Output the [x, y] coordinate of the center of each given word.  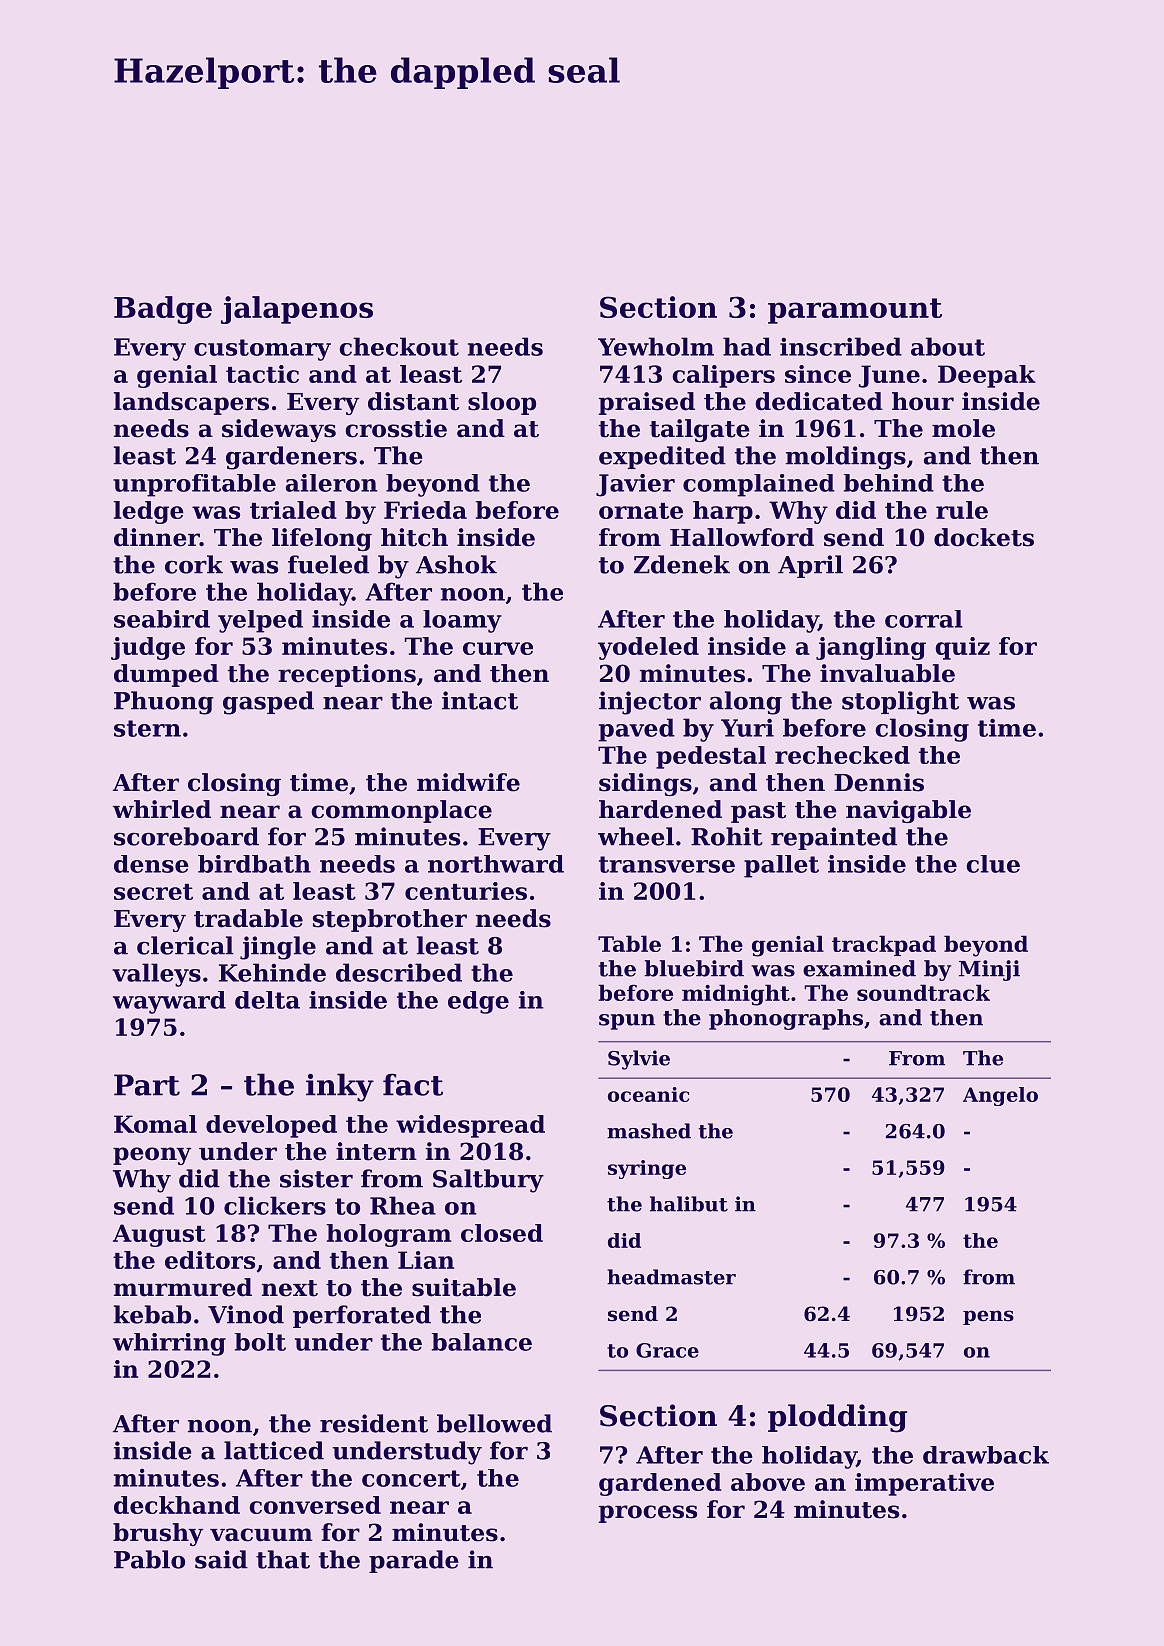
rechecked [842, 755]
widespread [470, 1126]
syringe [647, 1169]
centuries [466, 891]
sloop [502, 403]
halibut [689, 1204]
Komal [155, 1124]
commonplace [401, 811]
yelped [260, 621]
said [221, 1559]
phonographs [786, 1019]
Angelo [1000, 1096]
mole [963, 428]
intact [480, 700]
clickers [275, 1205]
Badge [163, 310]
